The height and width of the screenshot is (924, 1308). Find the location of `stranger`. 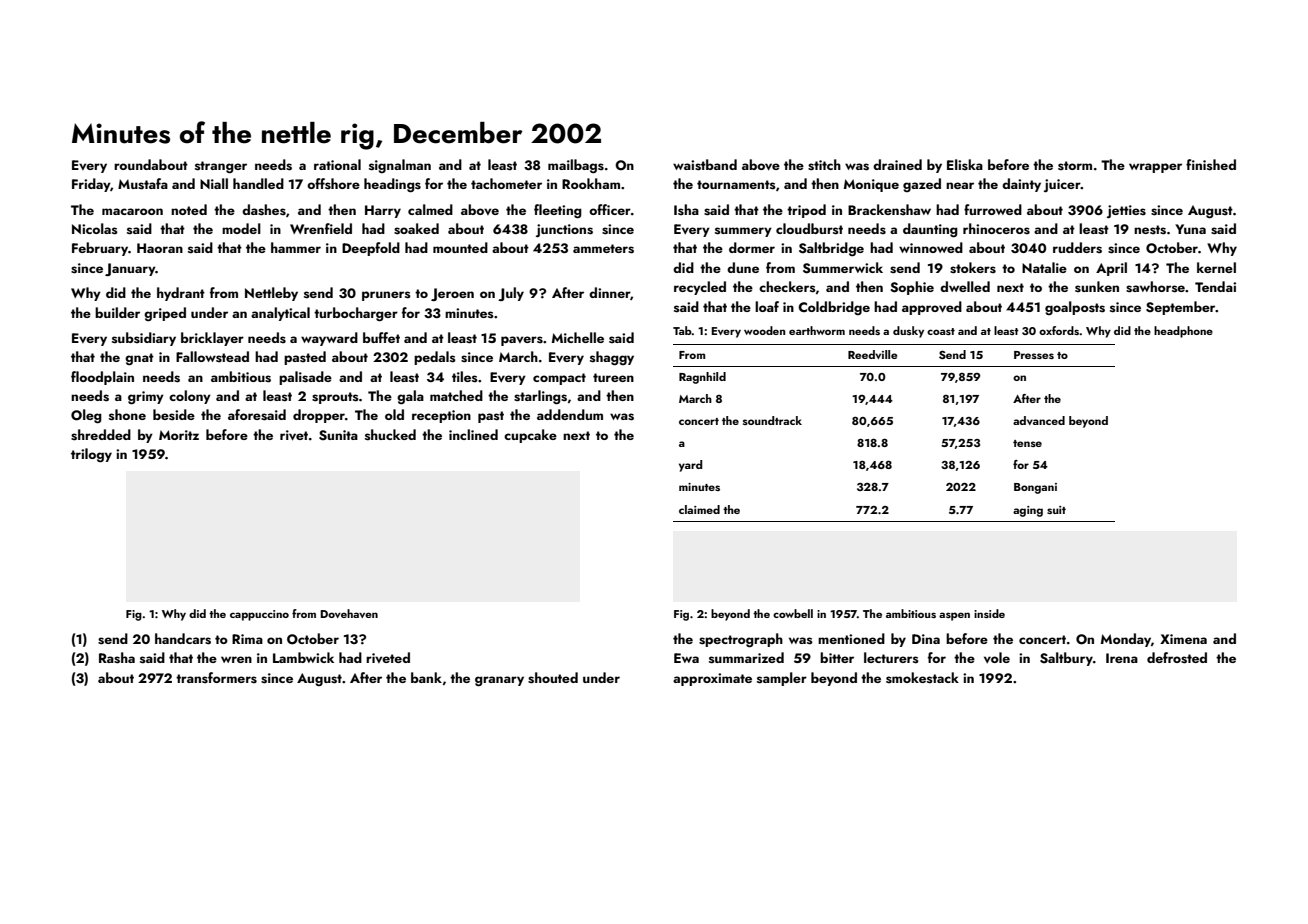

stranger is located at coordinates (221, 167).
